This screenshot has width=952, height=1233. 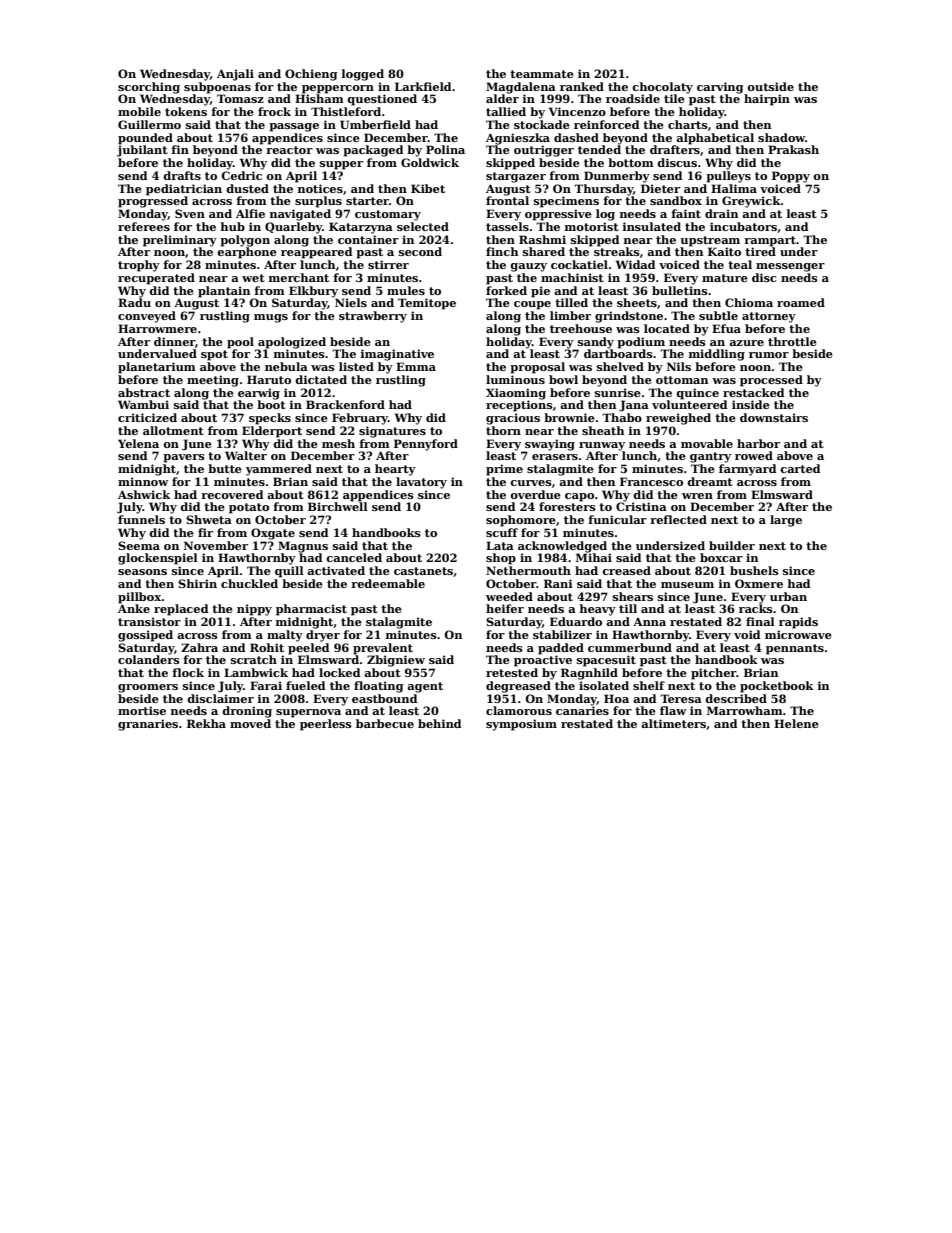 I want to click on progressed, so click(x=153, y=202).
